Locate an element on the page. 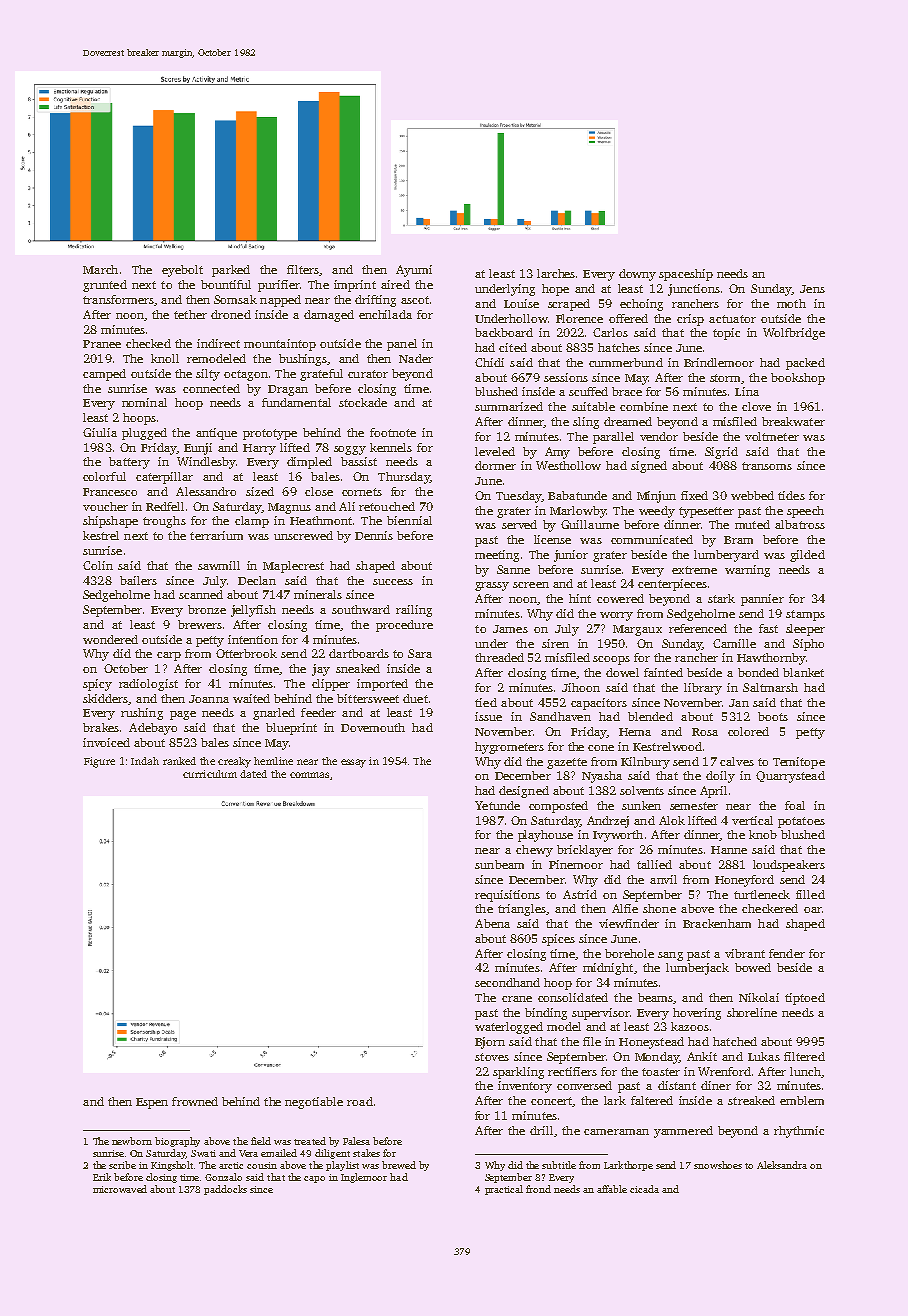  Indah is located at coordinates (145, 761).
